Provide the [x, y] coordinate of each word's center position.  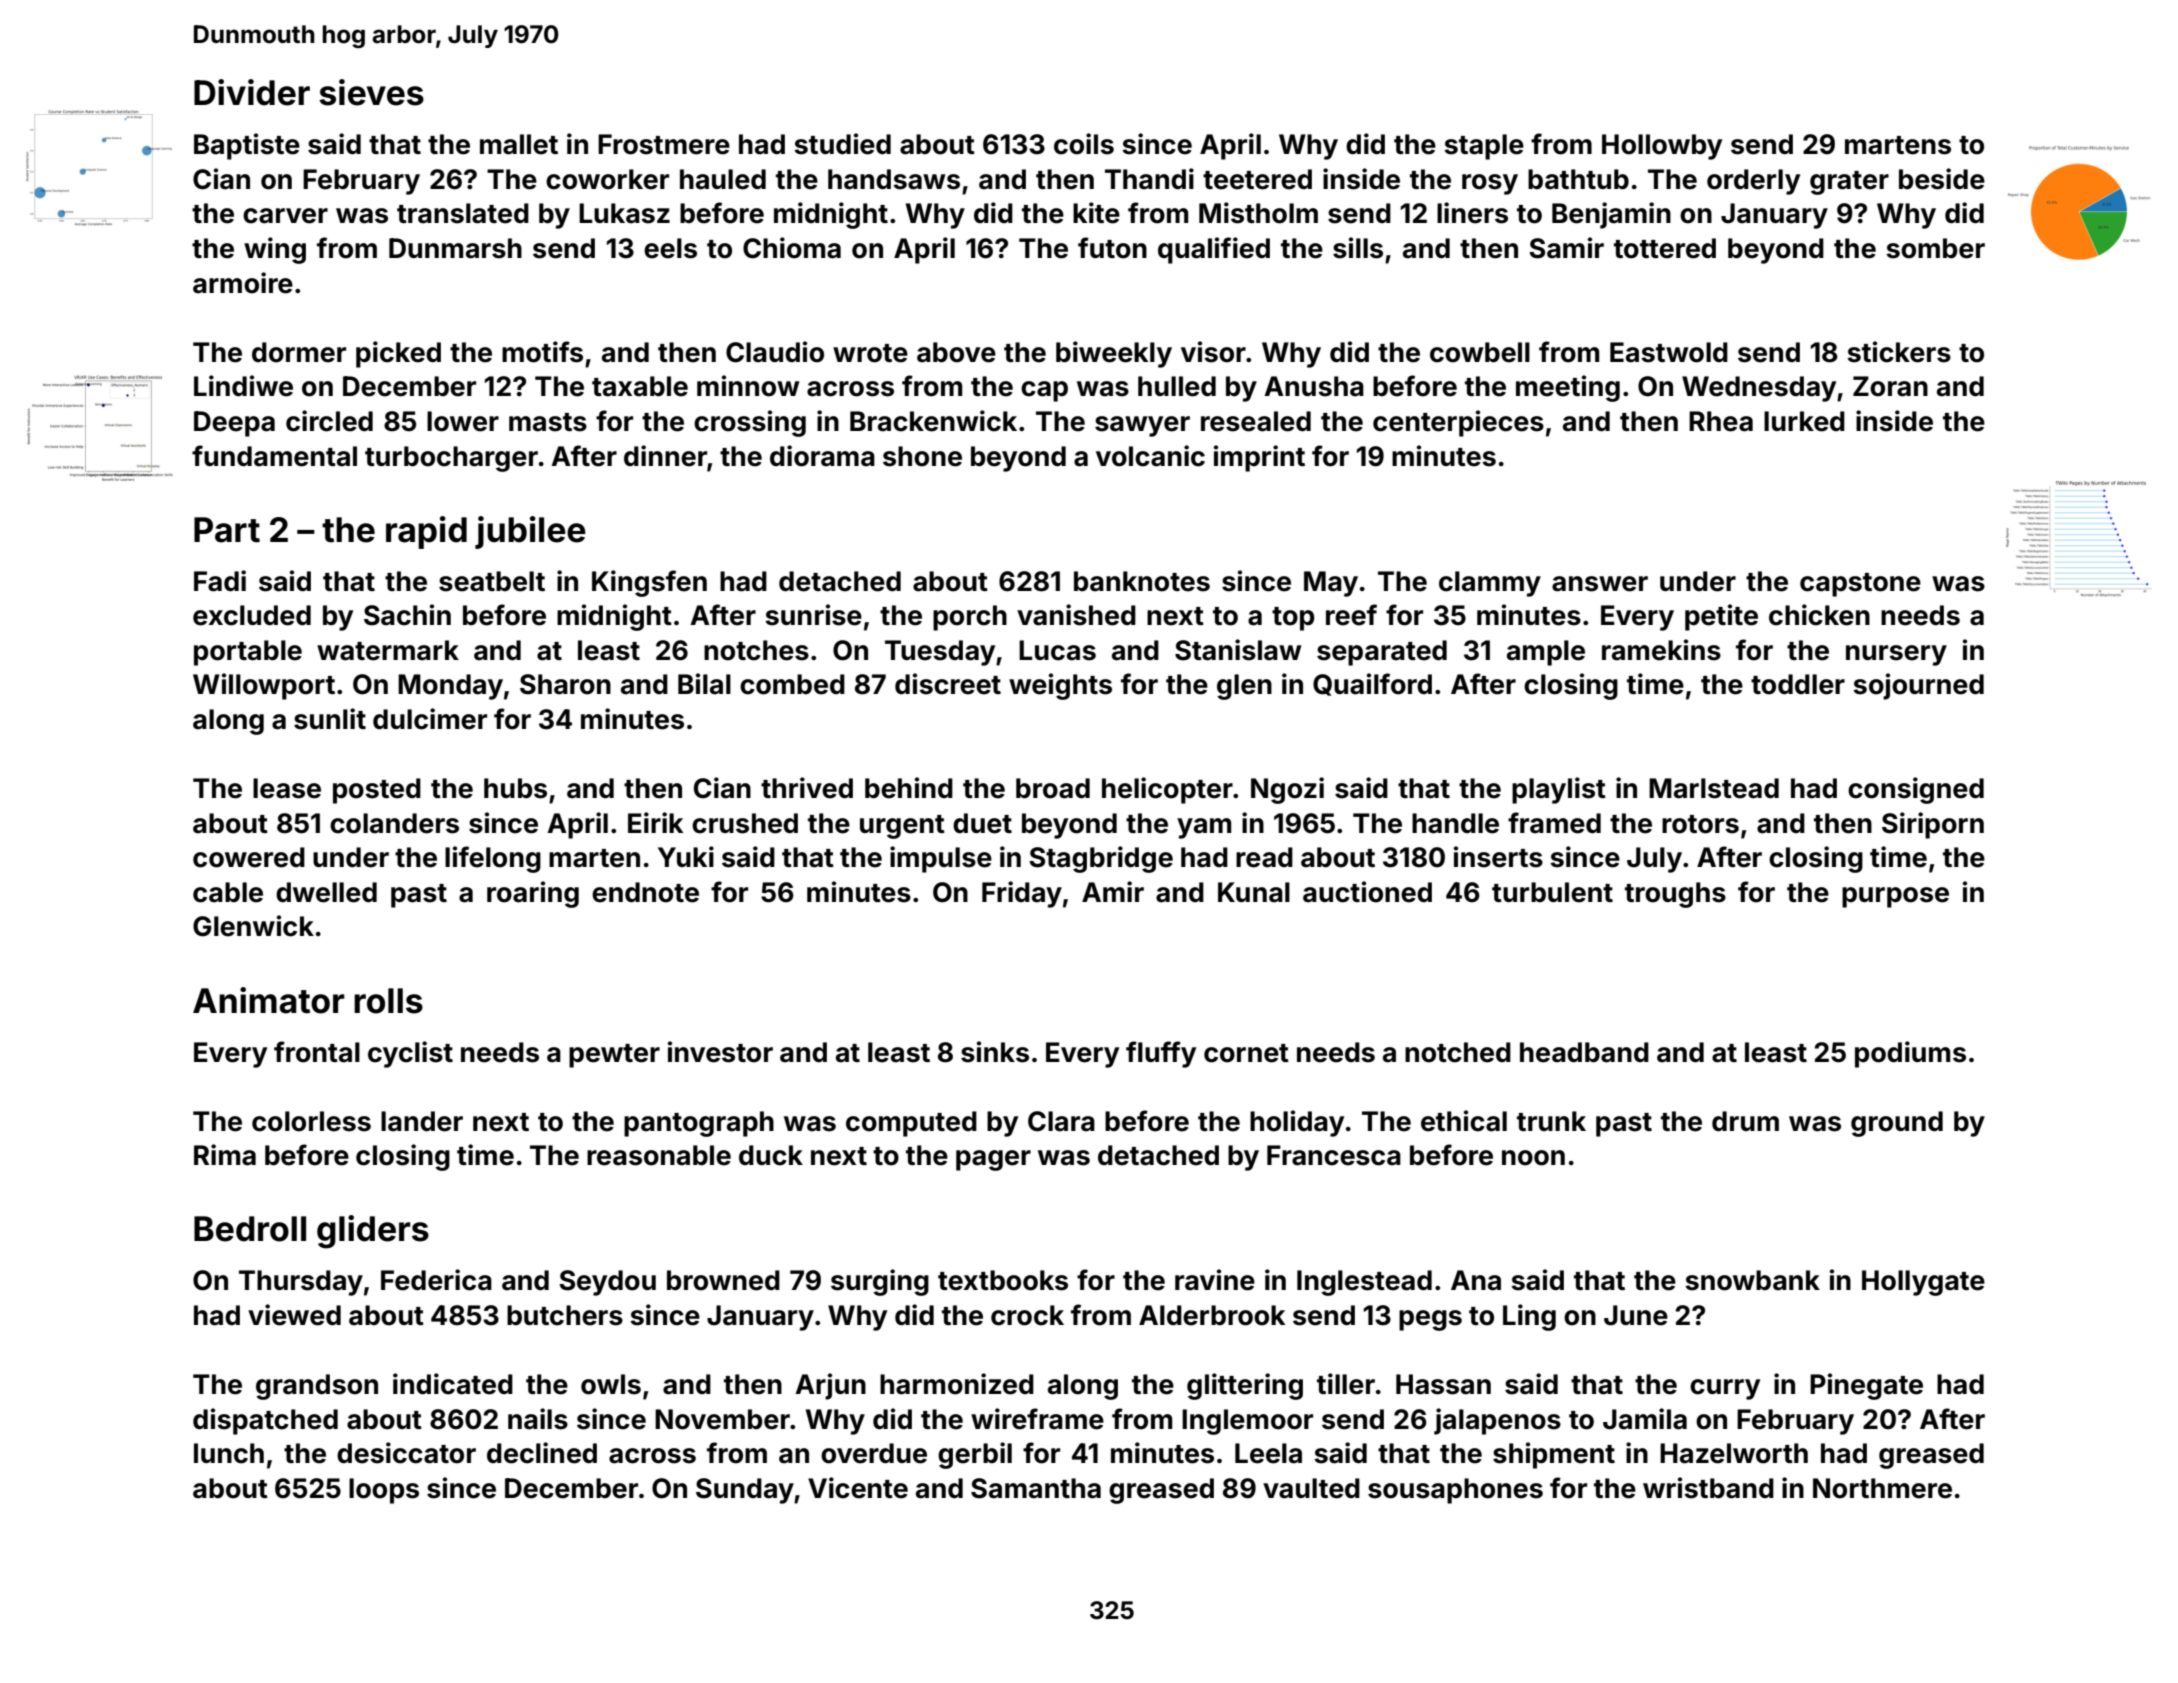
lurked [1804, 421]
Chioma [792, 248]
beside [1942, 179]
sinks [995, 1052]
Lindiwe [243, 386]
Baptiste [247, 146]
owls [611, 1384]
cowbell [1480, 352]
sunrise [813, 615]
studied [842, 144]
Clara [1061, 1121]
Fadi [220, 581]
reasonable [659, 1155]
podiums [1910, 1054]
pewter [614, 1056]
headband [1584, 1052]
